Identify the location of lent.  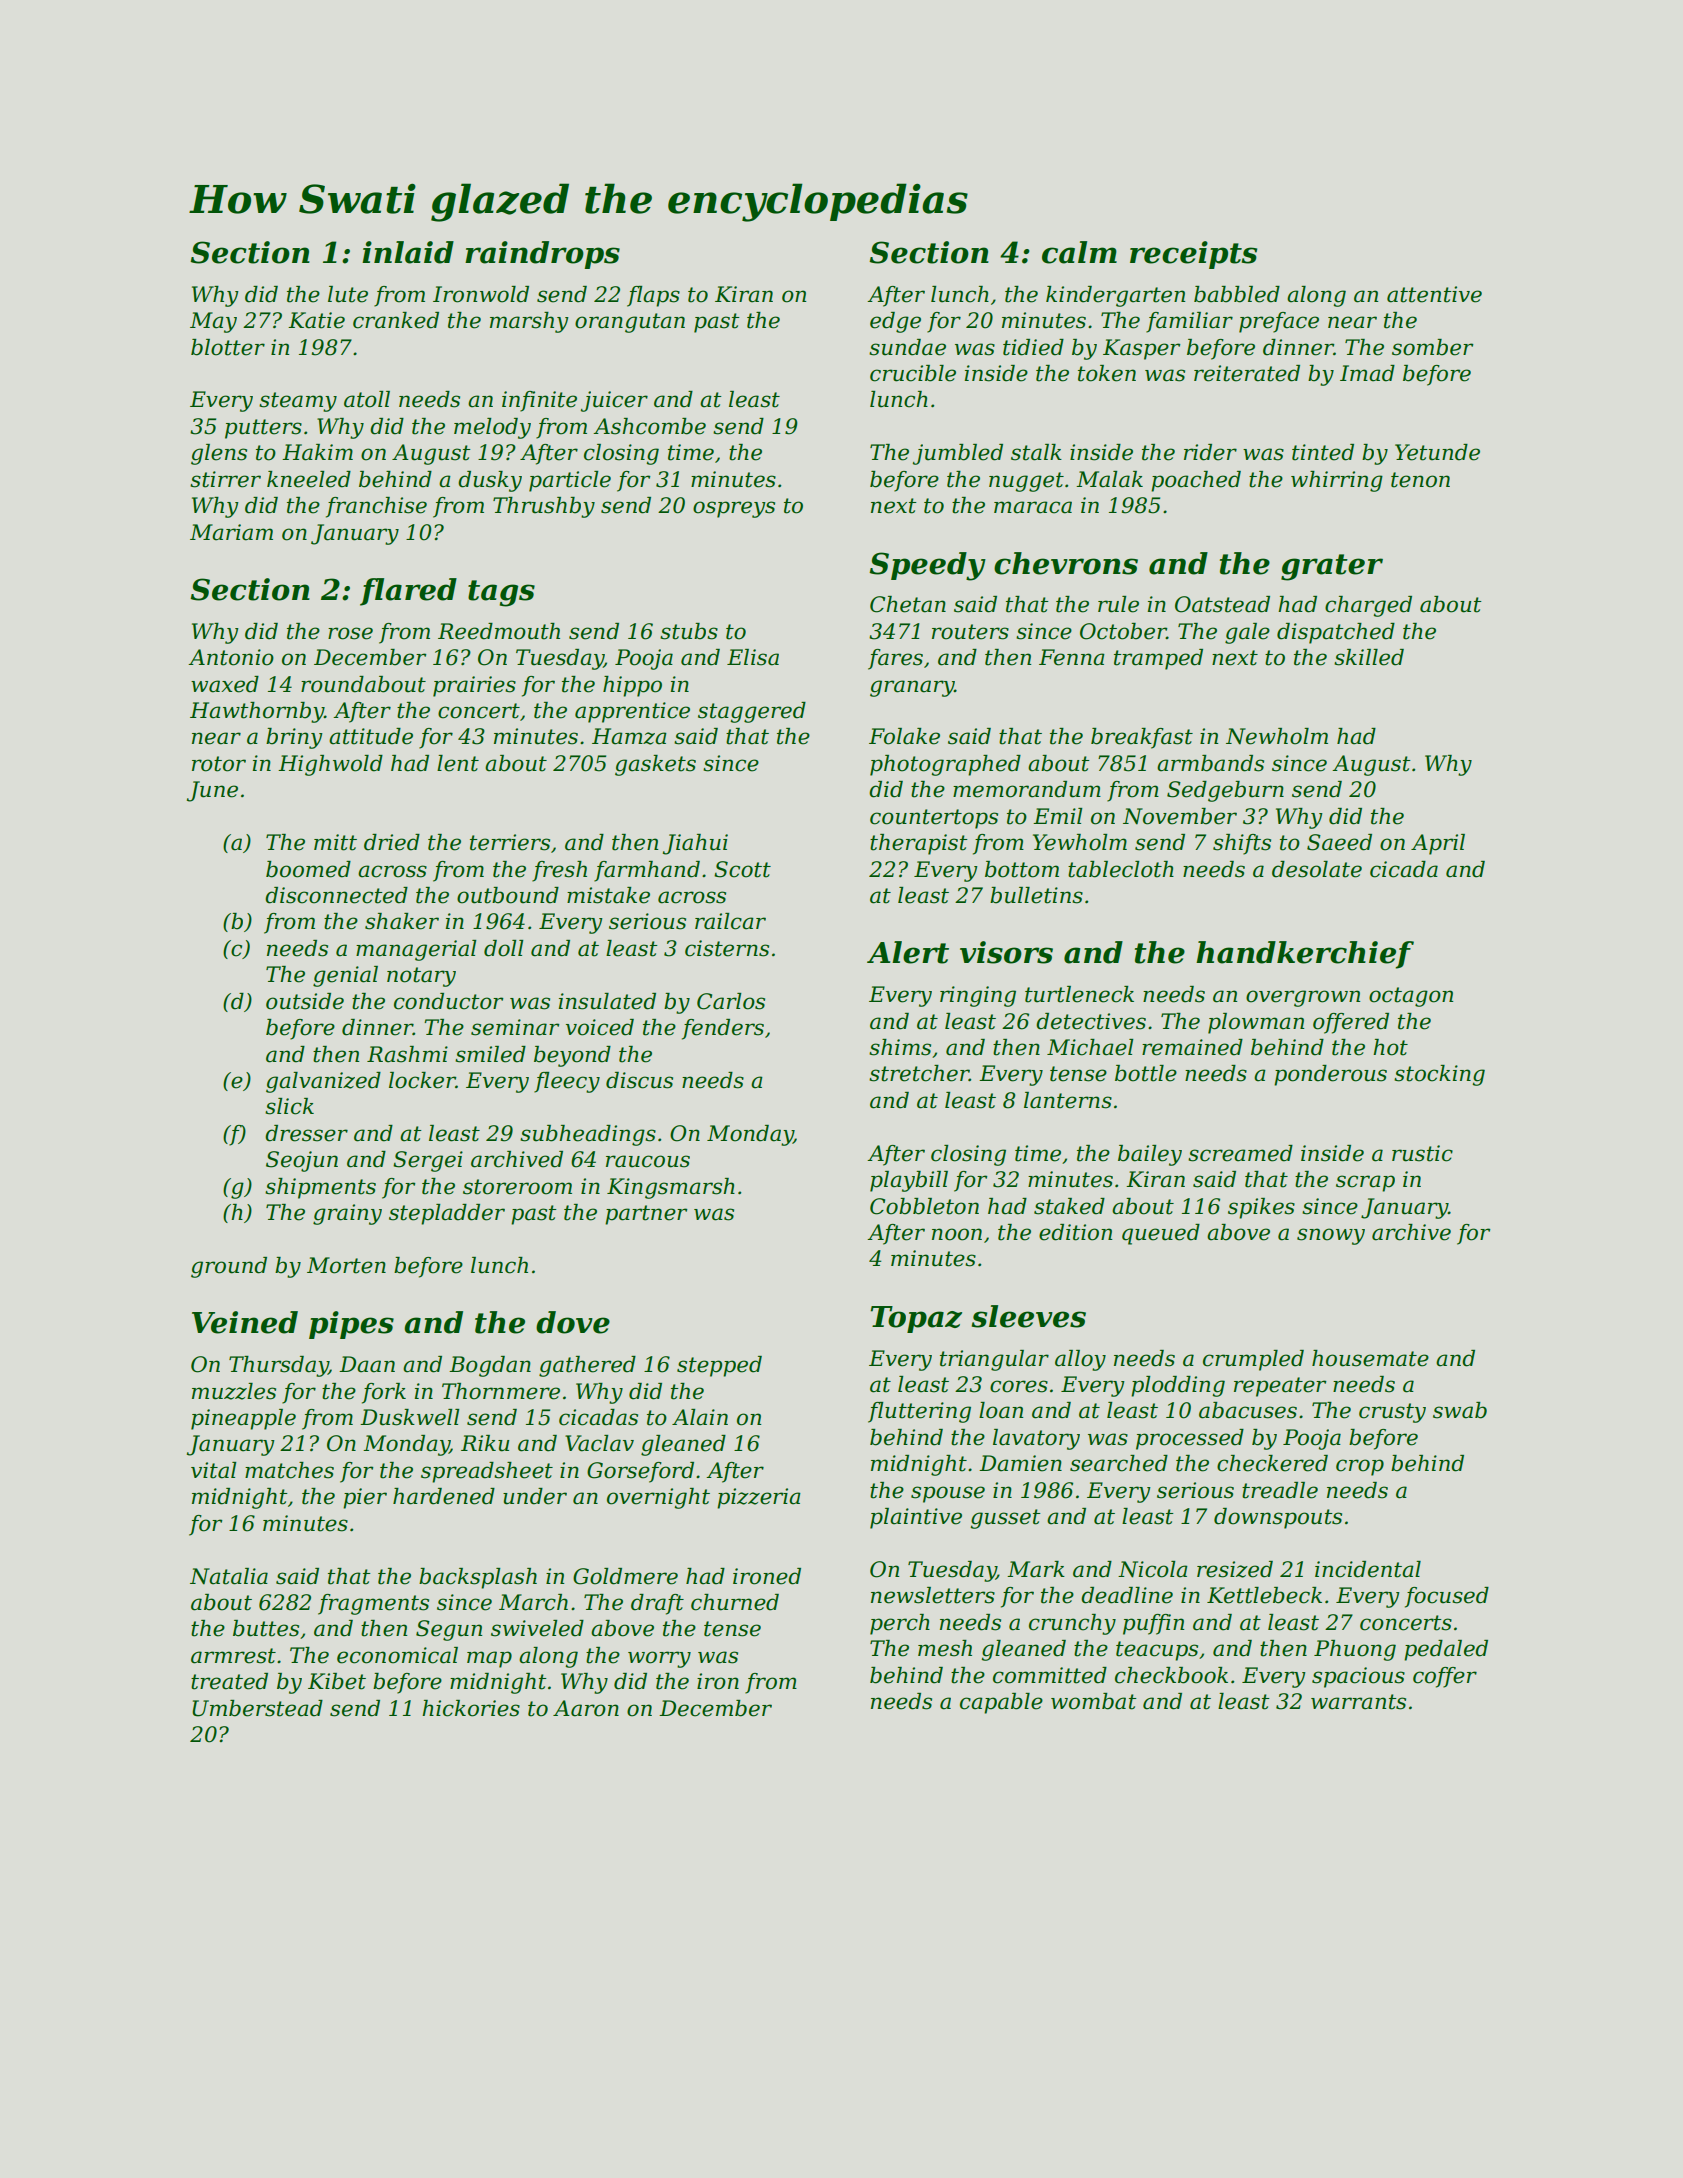
(458, 763).
